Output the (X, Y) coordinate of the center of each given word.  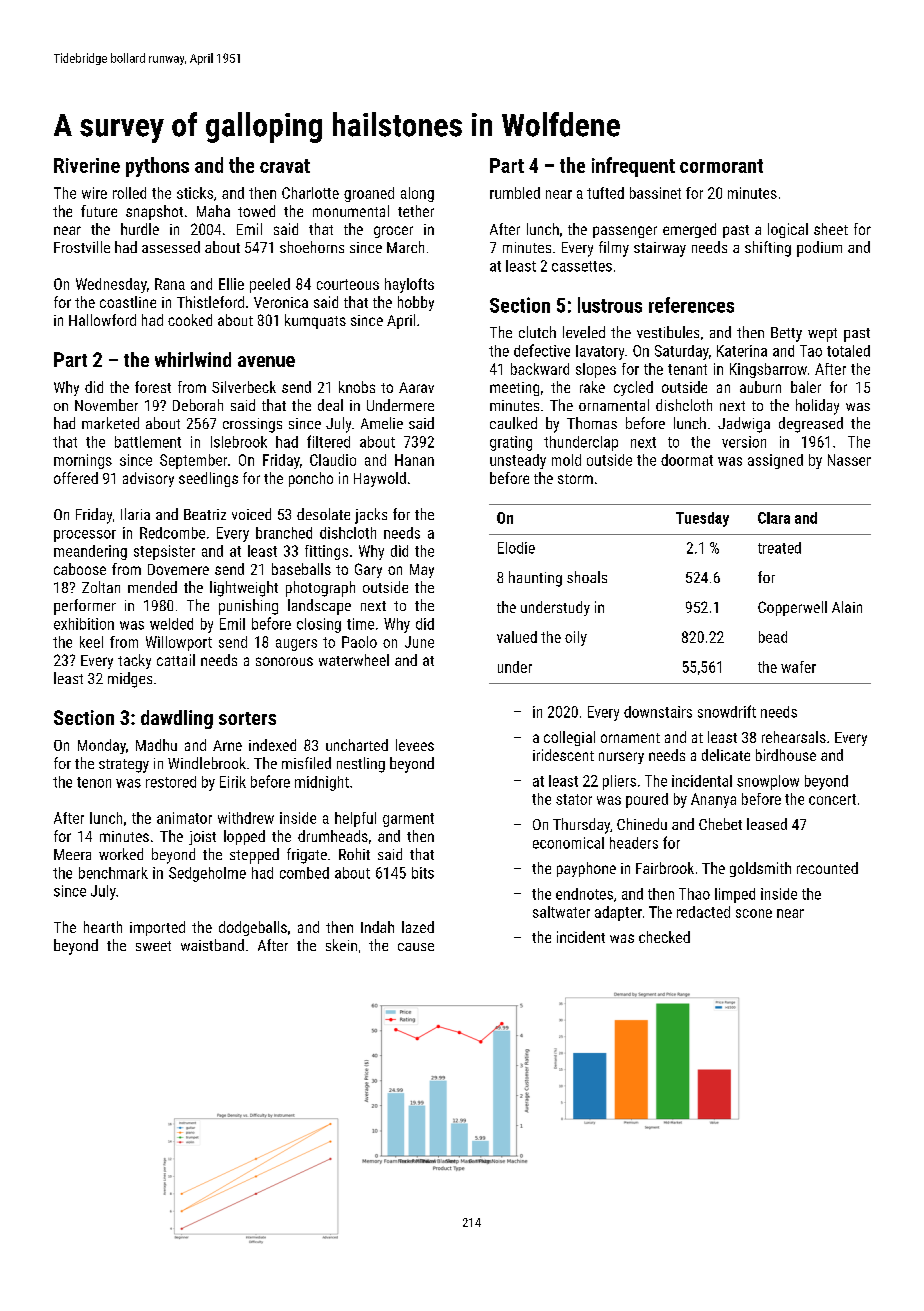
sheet (831, 229)
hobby (416, 303)
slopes (596, 370)
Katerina (742, 351)
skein (341, 945)
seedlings (208, 479)
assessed (171, 247)
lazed (418, 927)
